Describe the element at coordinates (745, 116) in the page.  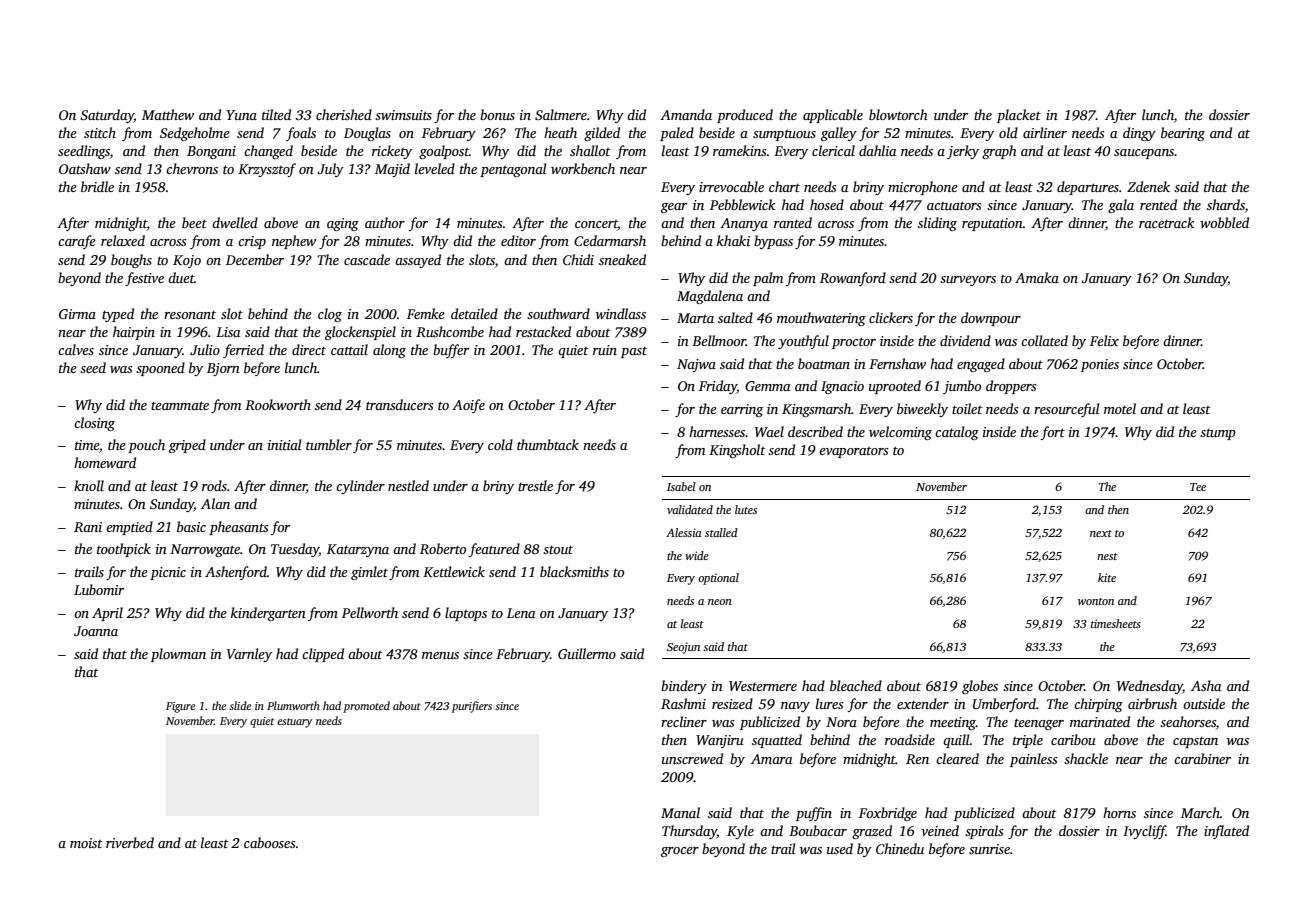
I see `produced` at that location.
